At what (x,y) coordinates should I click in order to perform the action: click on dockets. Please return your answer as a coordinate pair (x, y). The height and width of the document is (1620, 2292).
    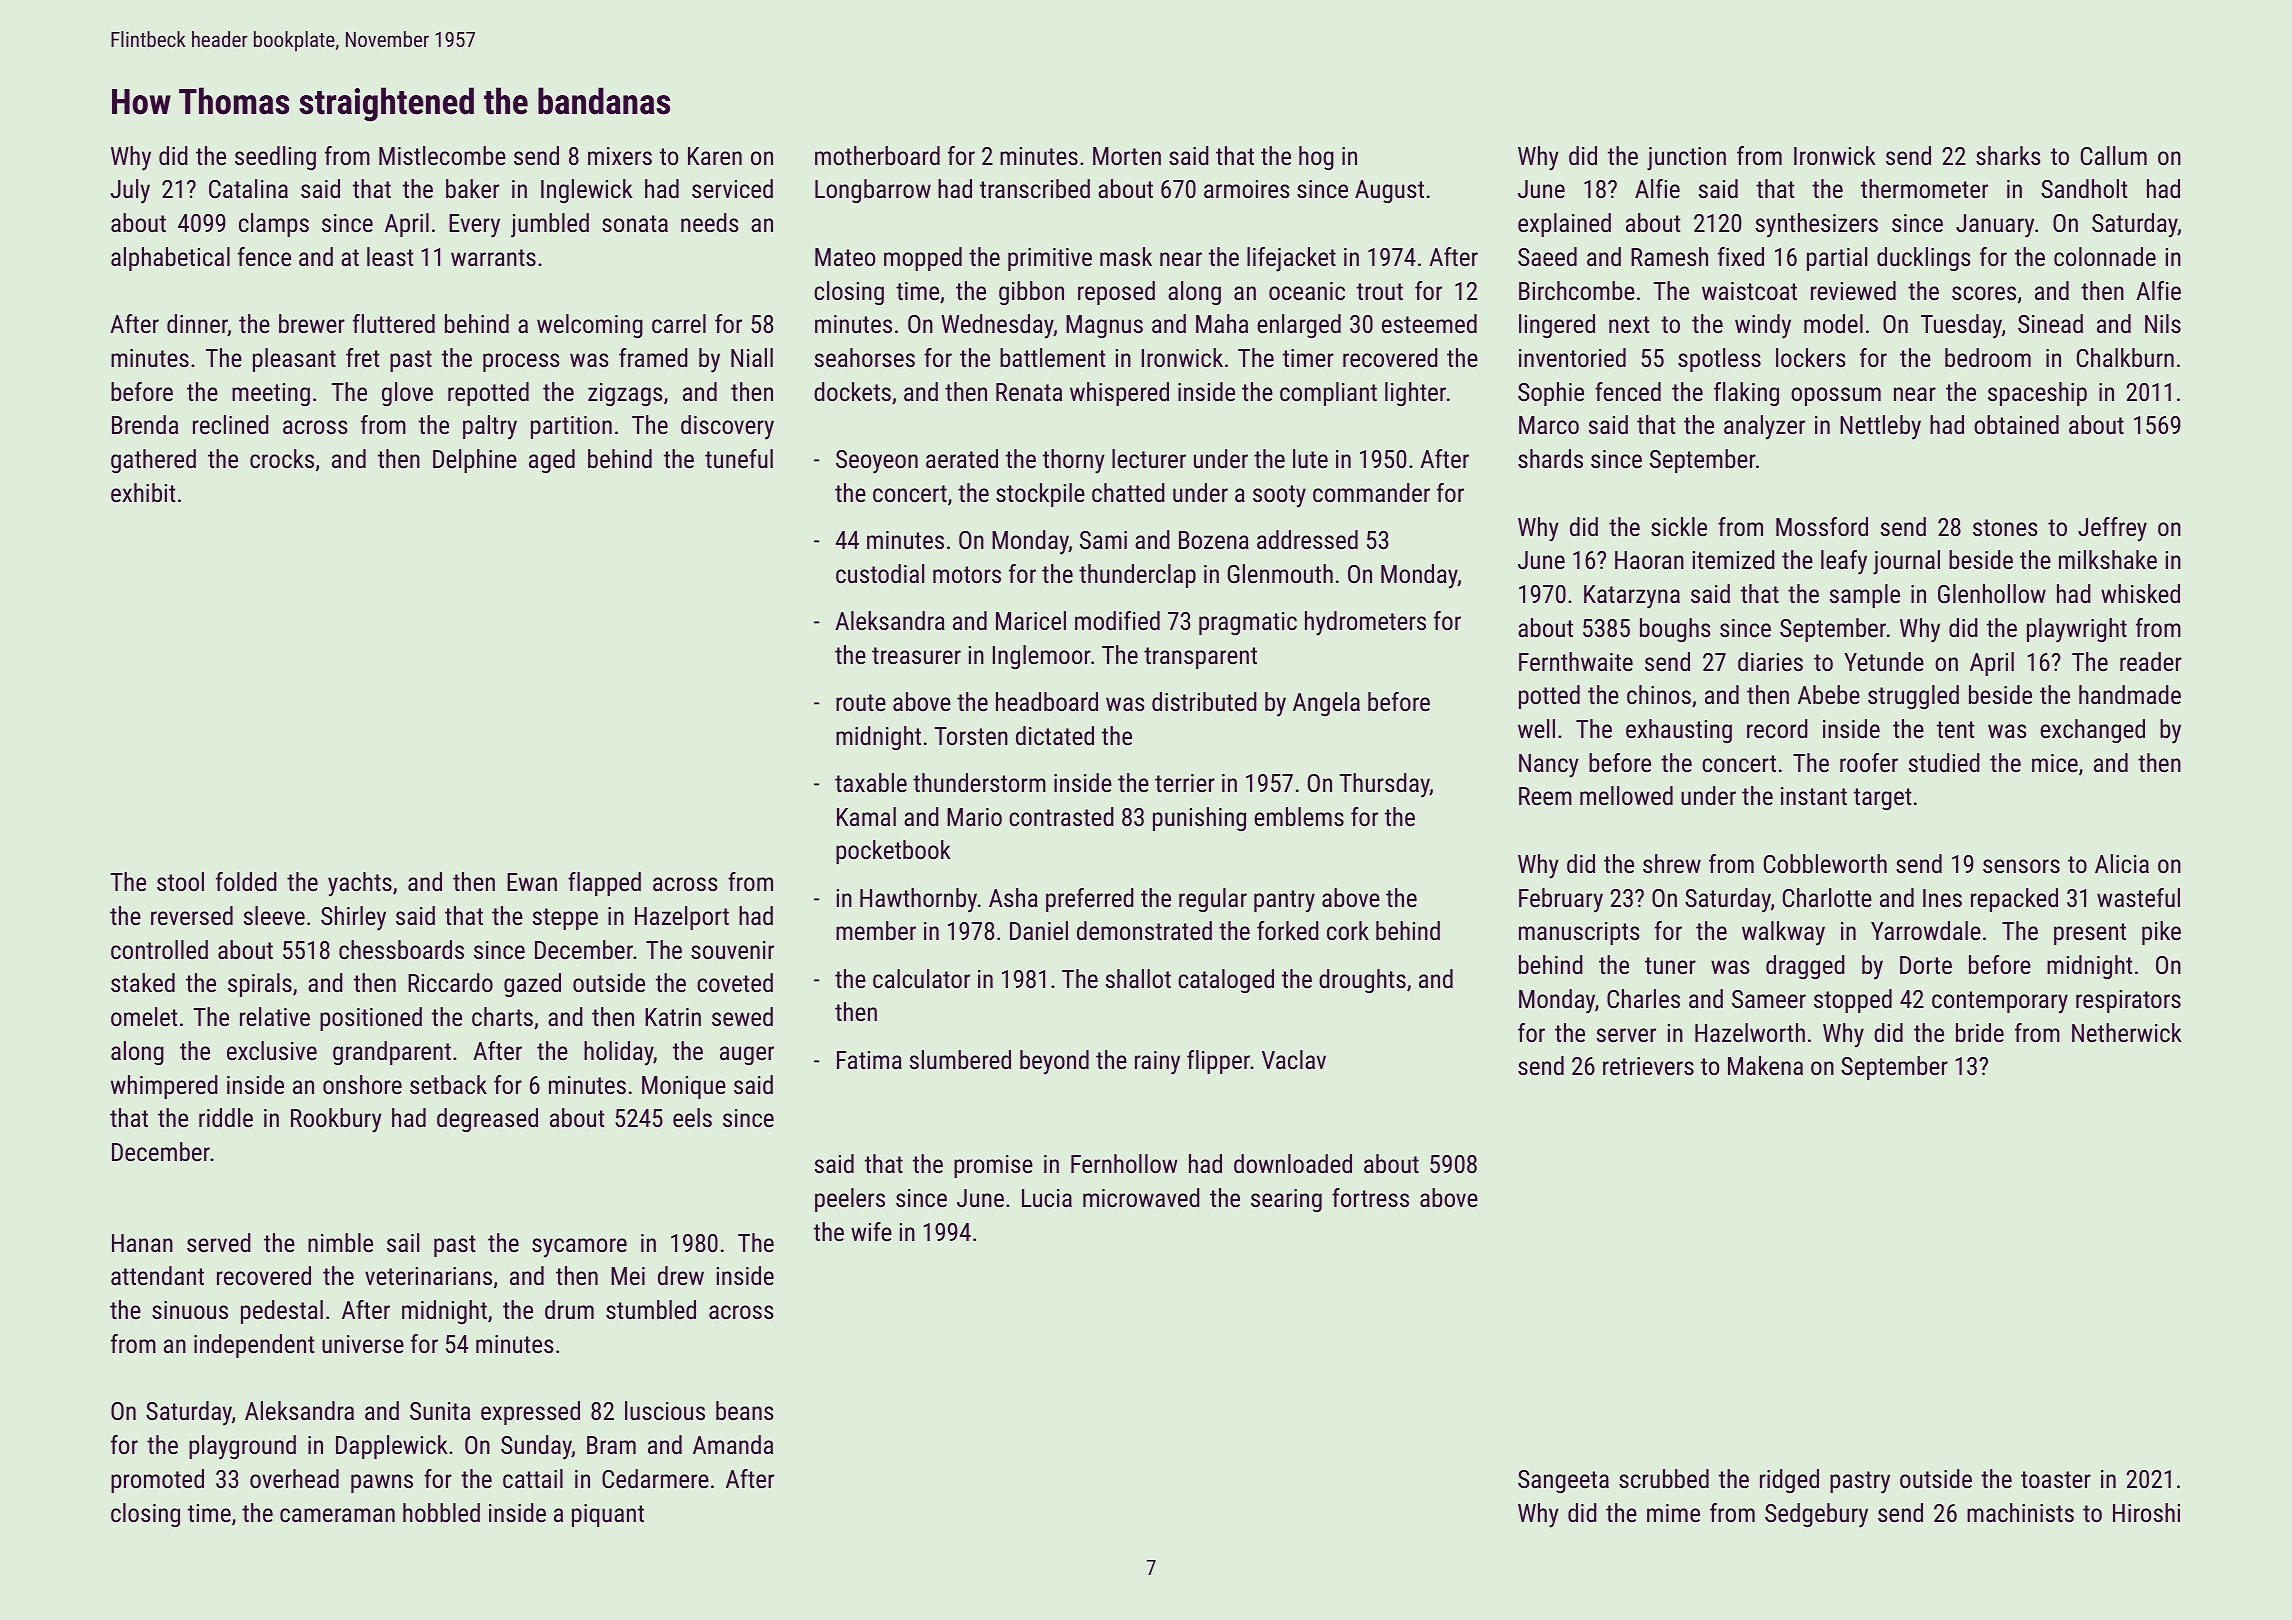
    Looking at the image, I should click on (852, 391).
